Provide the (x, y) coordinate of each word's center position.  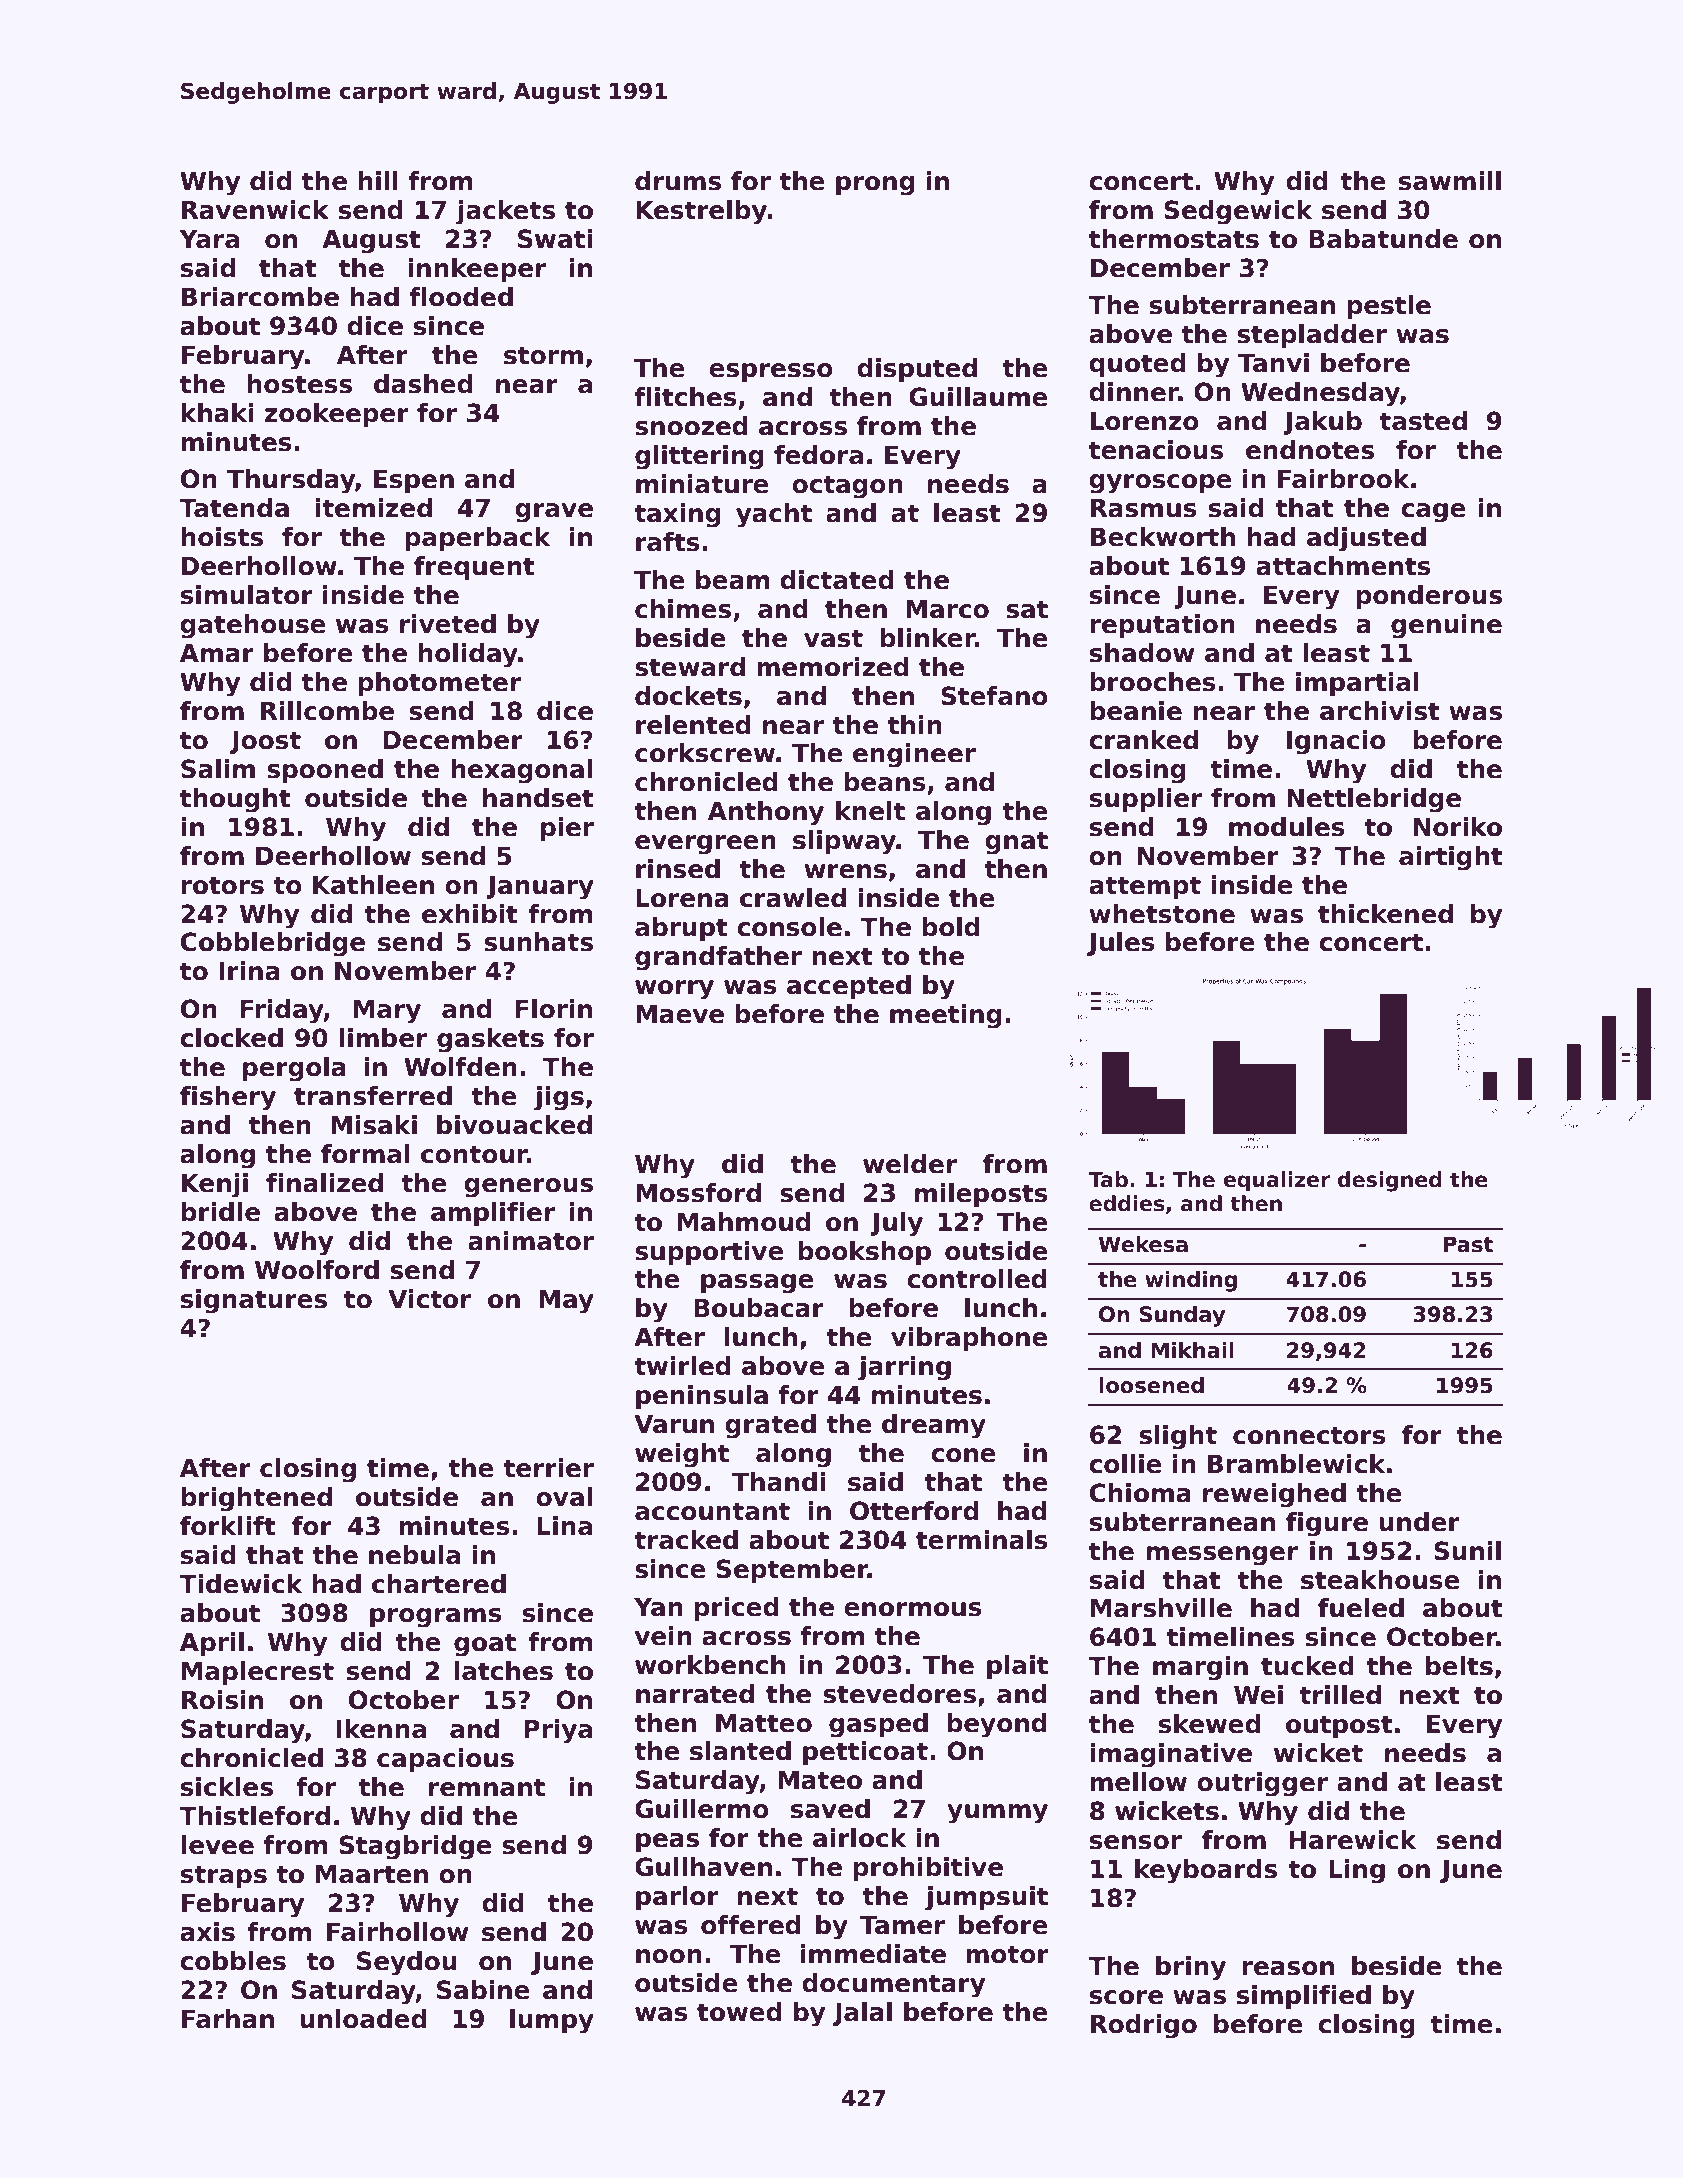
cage (1433, 513)
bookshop (864, 1253)
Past (1468, 1244)
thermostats (1174, 239)
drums (678, 181)
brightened (256, 1499)
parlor (677, 1898)
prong (875, 186)
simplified (1304, 1997)
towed (739, 2012)
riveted (448, 624)
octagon (847, 487)
